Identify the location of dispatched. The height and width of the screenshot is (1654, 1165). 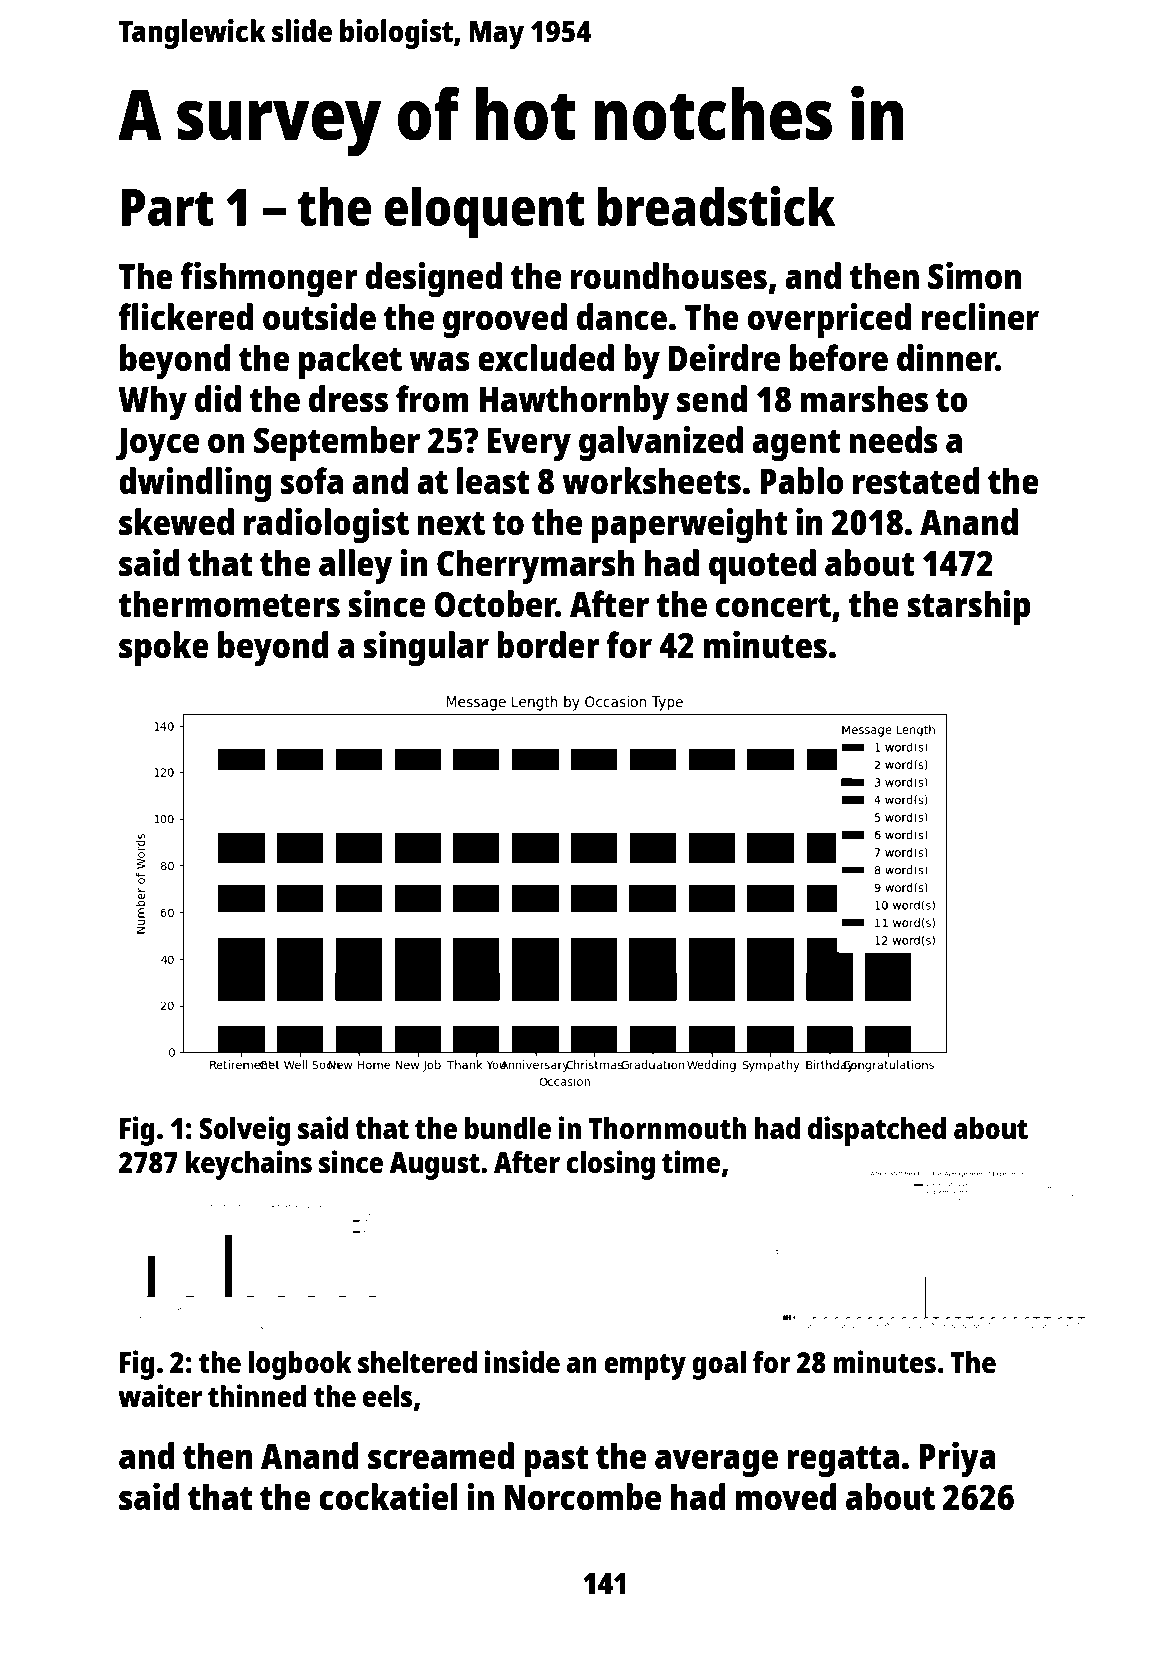
(877, 1131).
